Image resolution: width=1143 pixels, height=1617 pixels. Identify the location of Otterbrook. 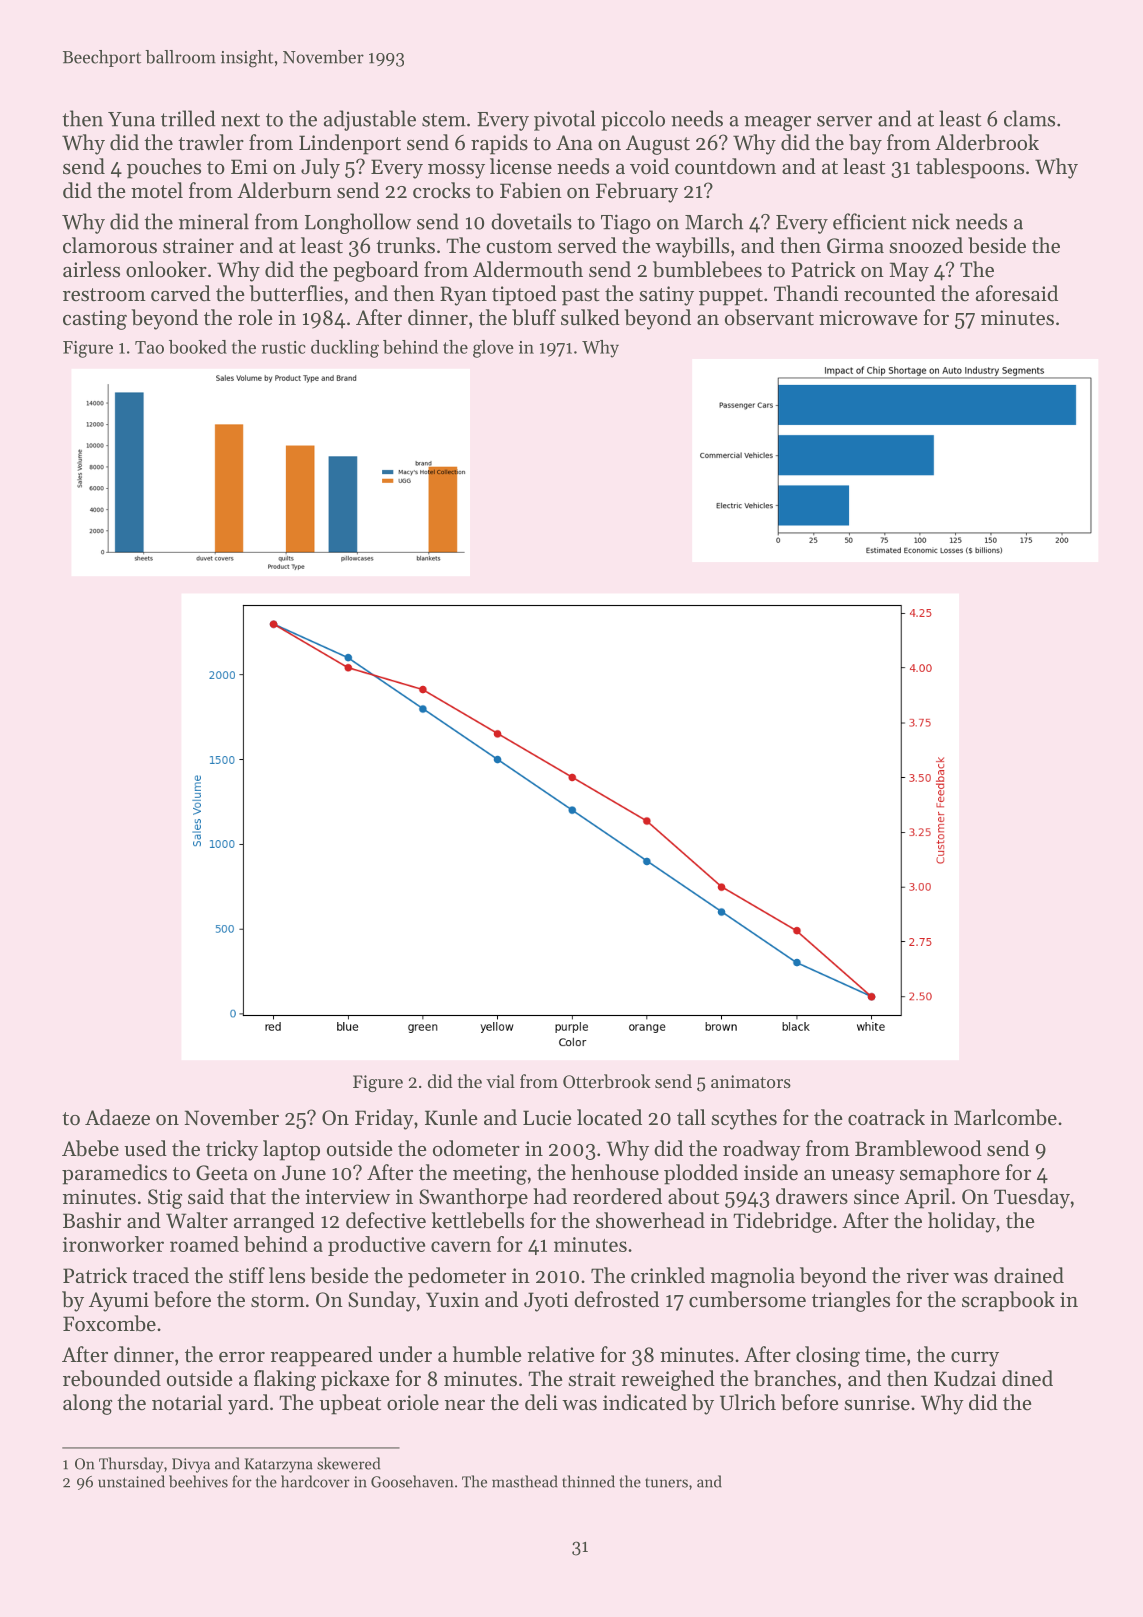
(607, 1081).
